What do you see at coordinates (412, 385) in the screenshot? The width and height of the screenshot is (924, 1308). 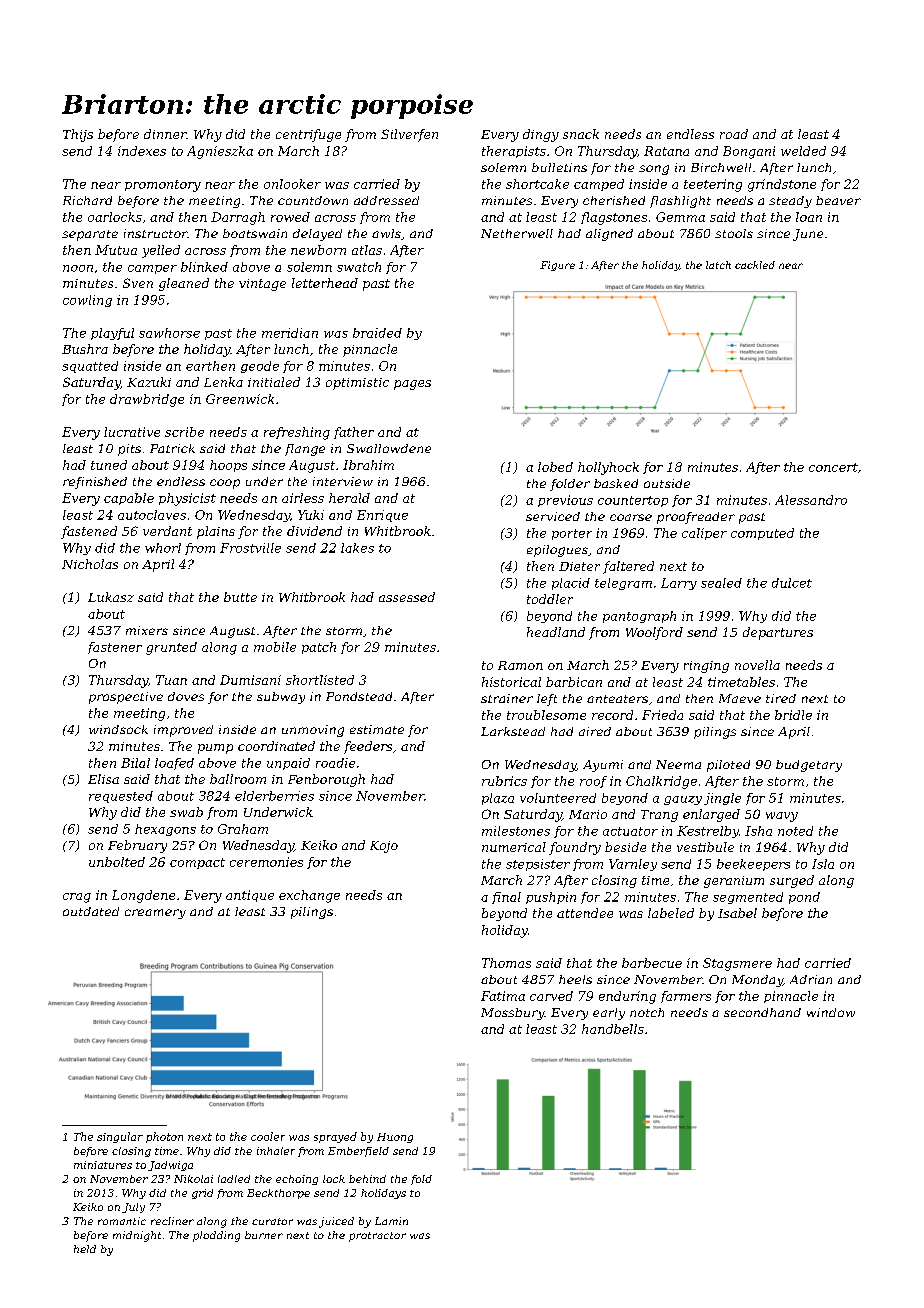 I see `pages` at bounding box center [412, 385].
